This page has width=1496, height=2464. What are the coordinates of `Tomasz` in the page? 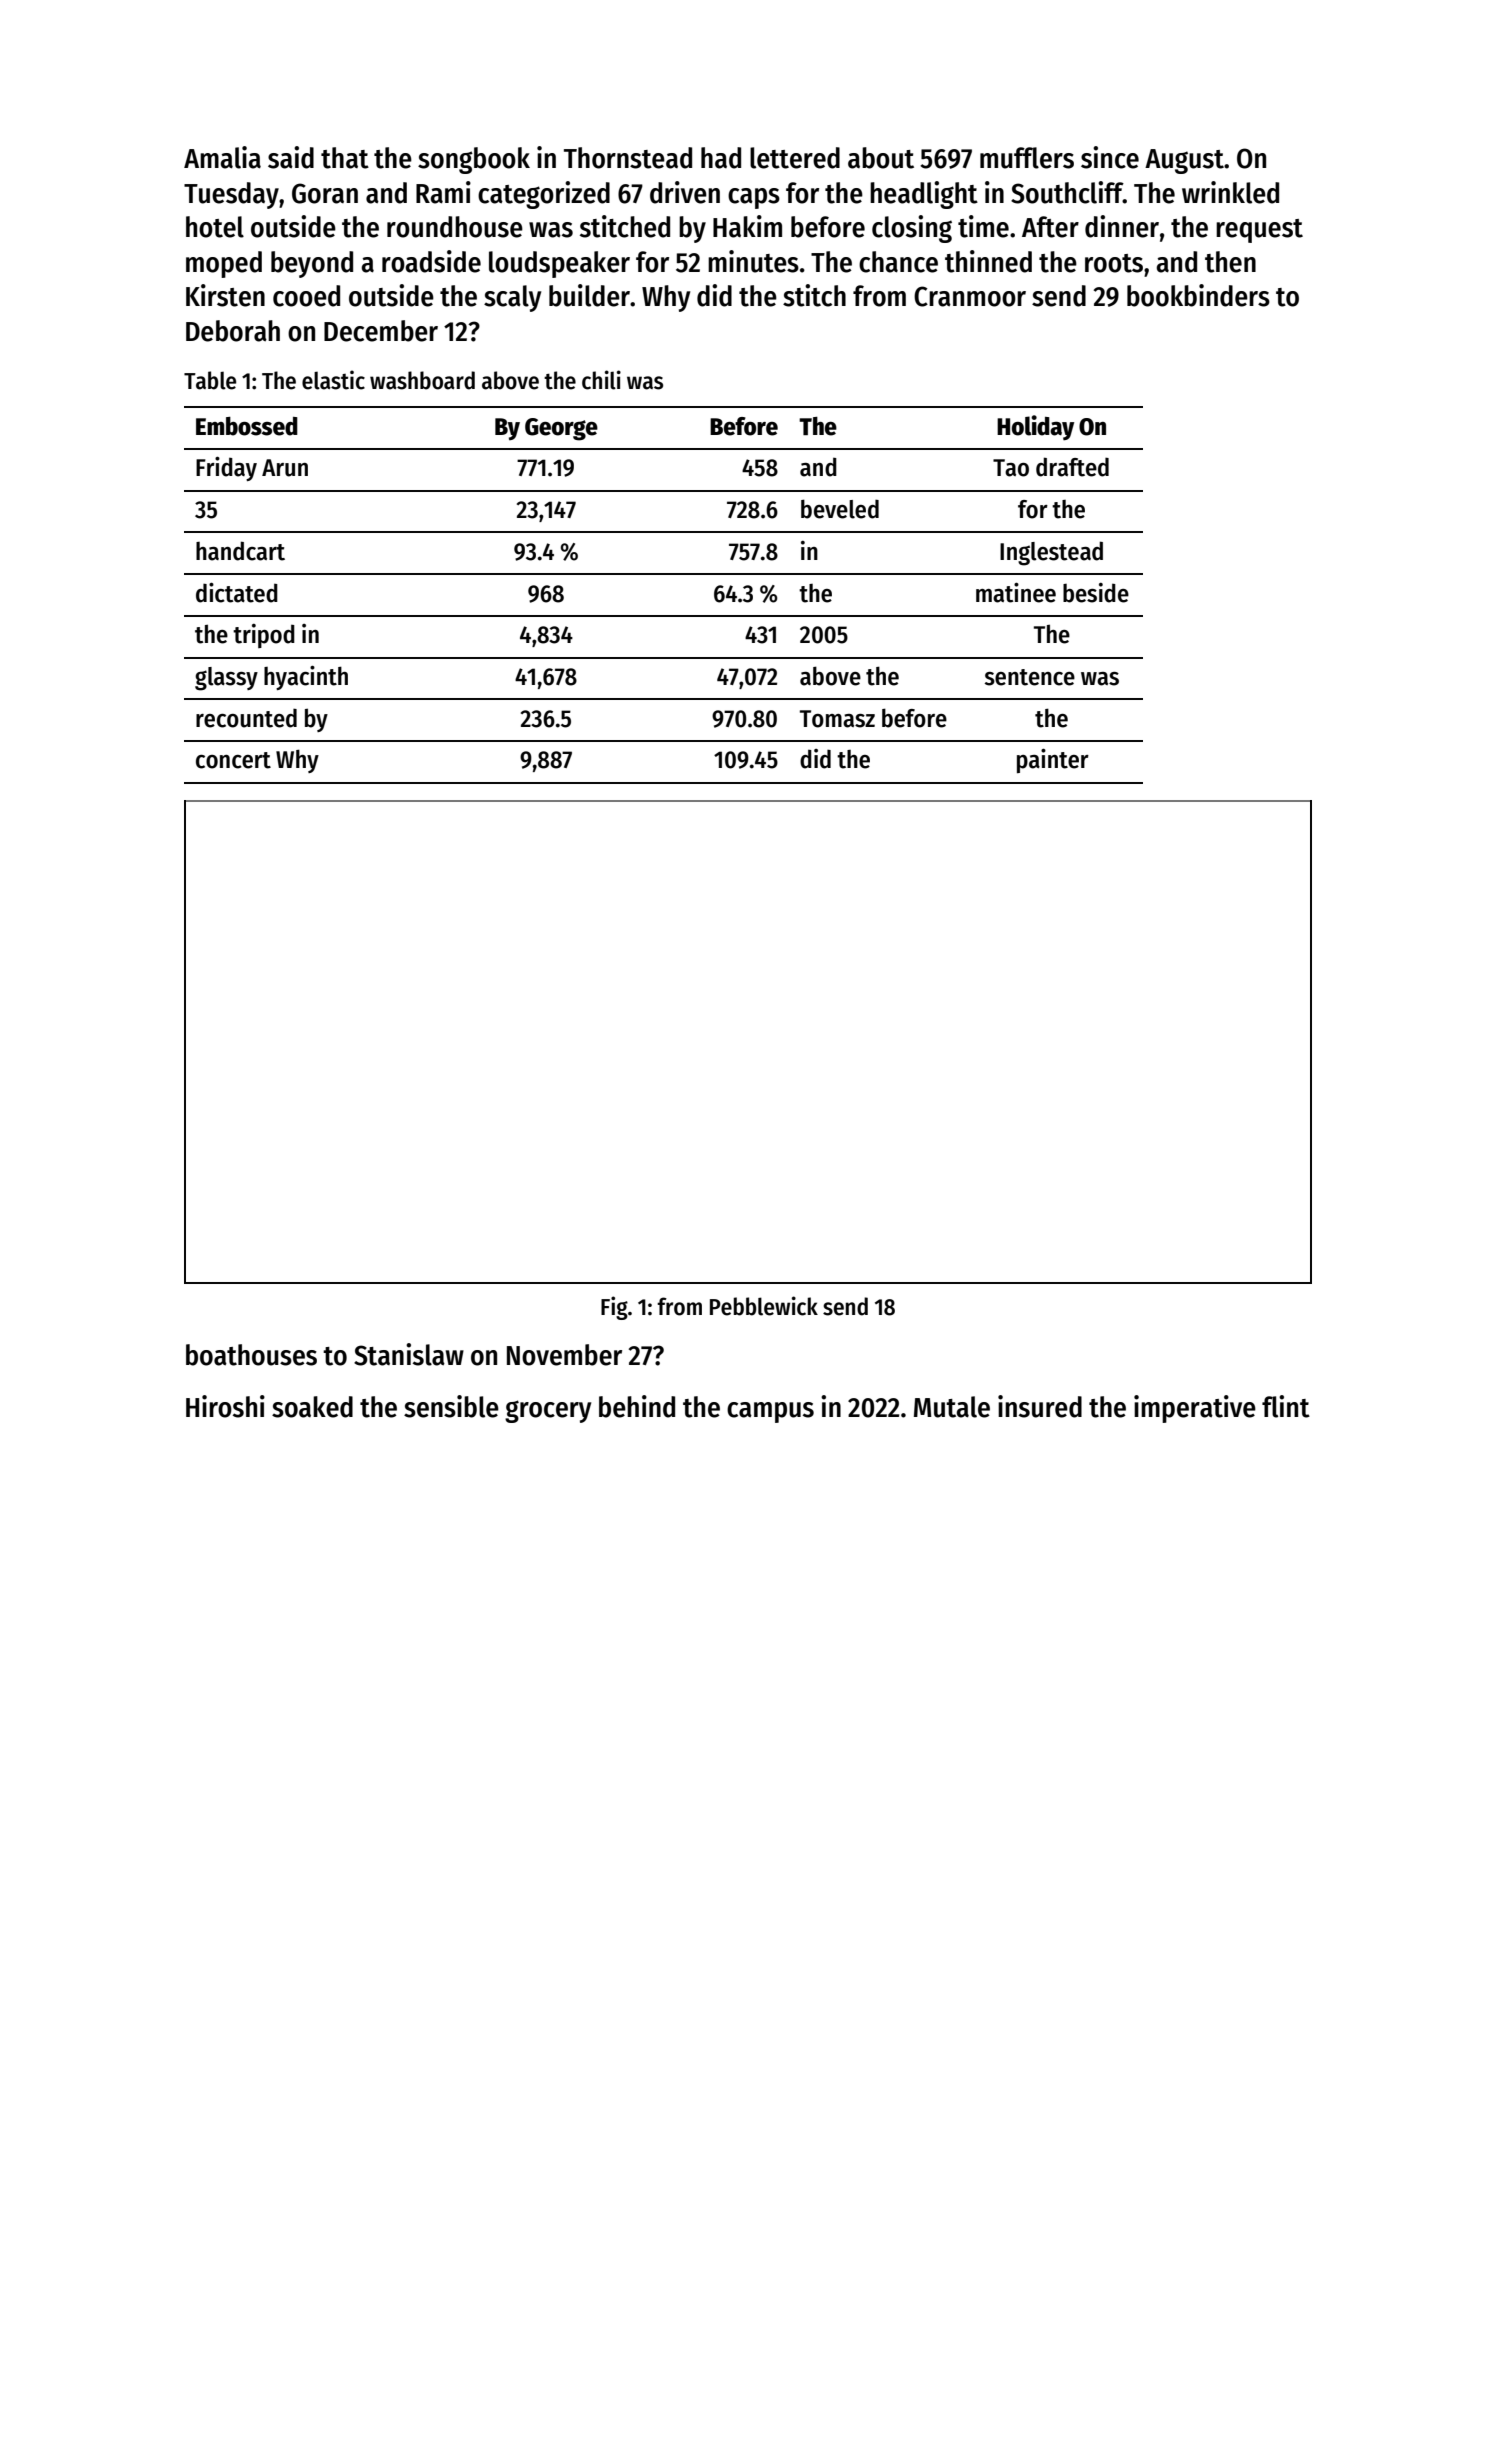 It's located at (837, 719).
